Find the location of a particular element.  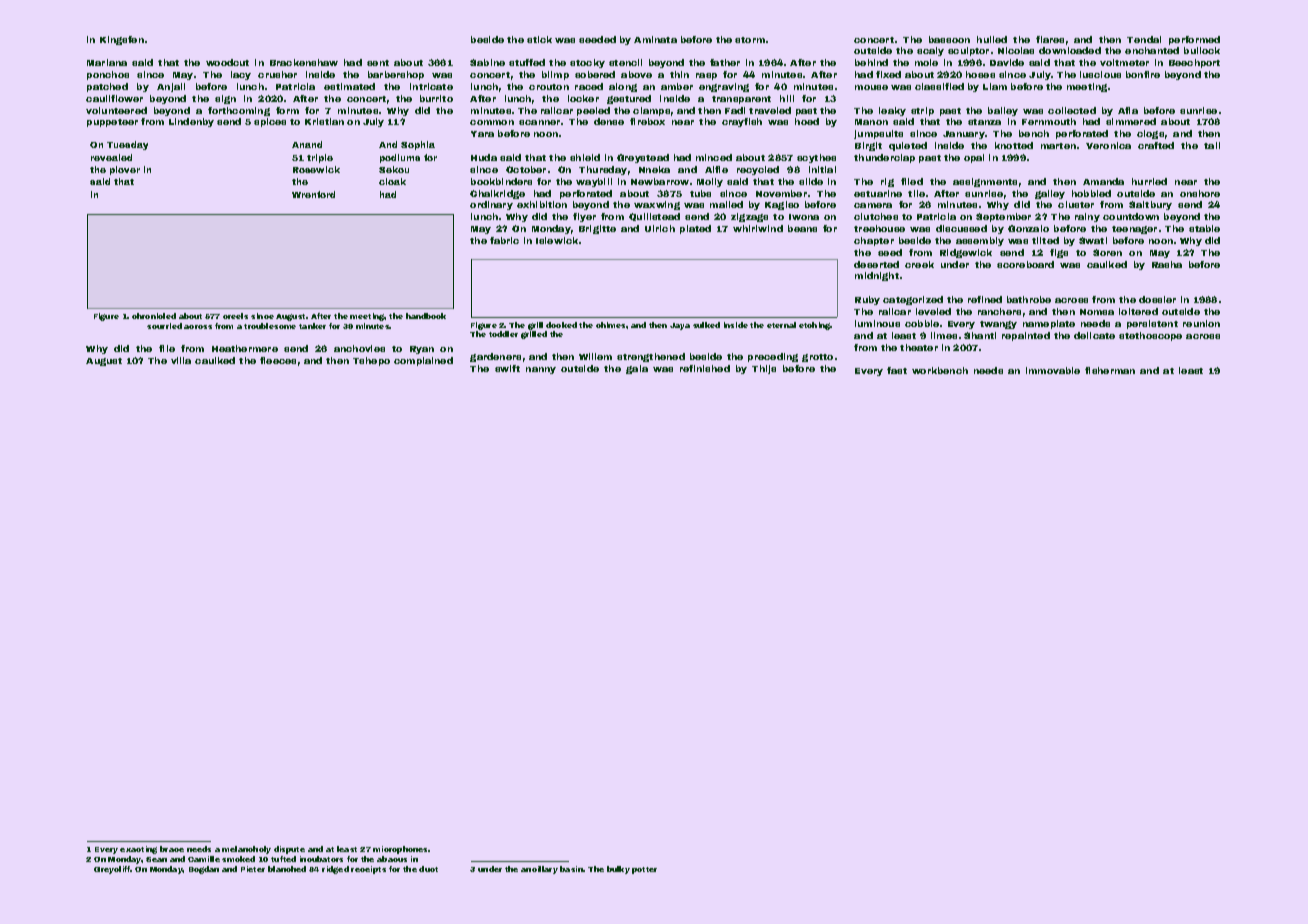

immovable is located at coordinates (1053, 370).
